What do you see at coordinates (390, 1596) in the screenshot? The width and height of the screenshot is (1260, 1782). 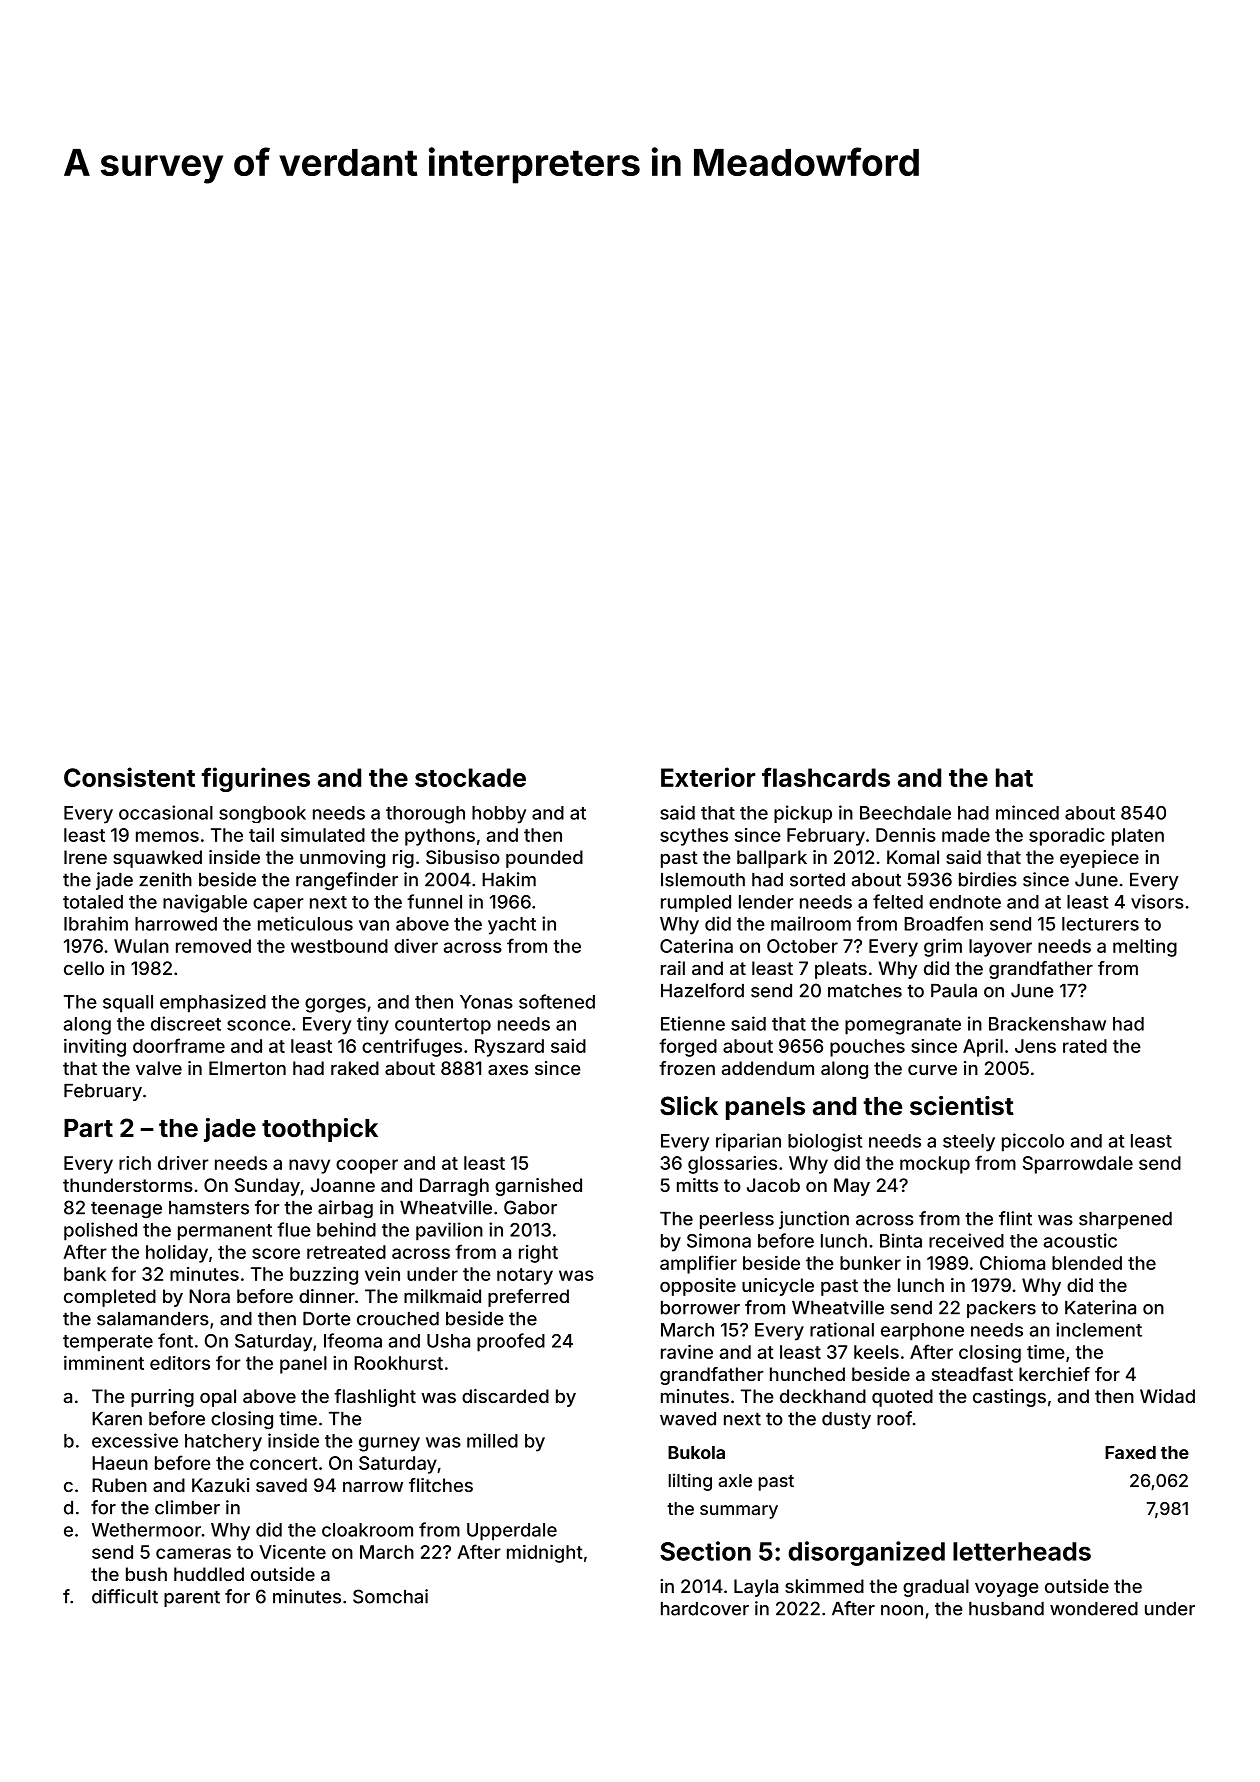 I see `Somchai` at bounding box center [390, 1596].
